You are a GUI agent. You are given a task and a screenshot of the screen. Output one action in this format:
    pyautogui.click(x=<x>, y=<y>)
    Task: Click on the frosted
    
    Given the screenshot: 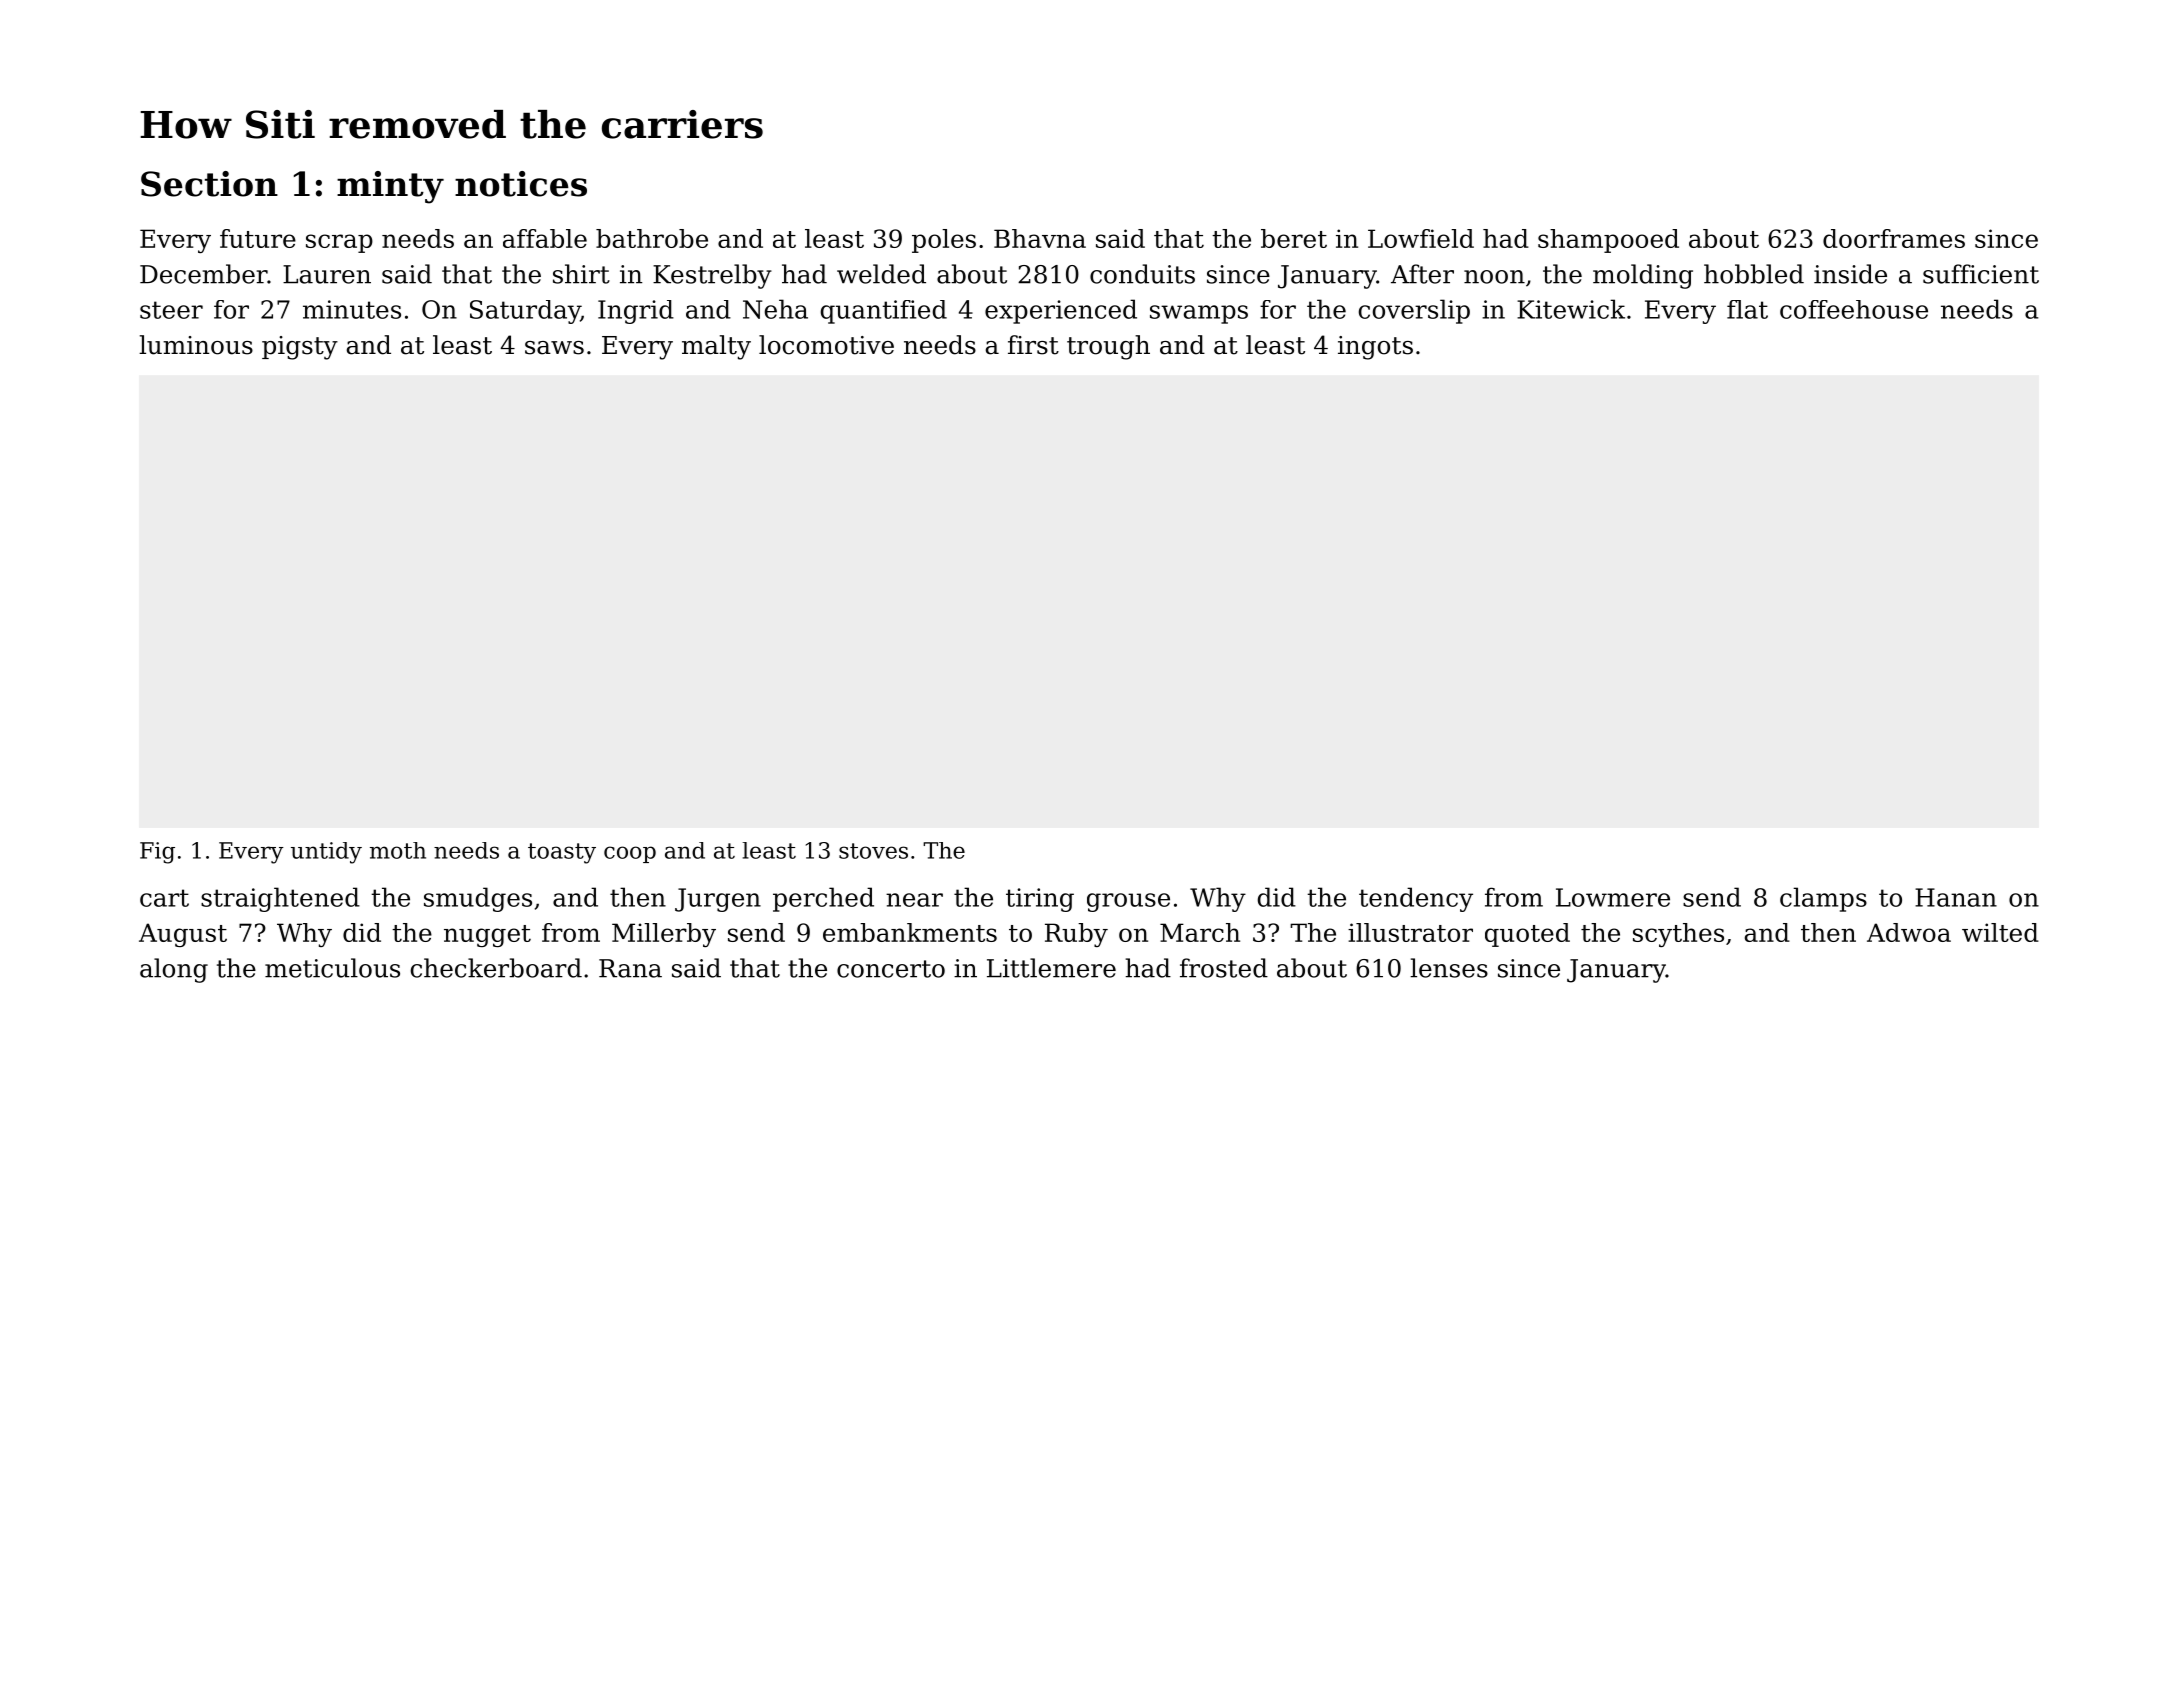 What is the action you would take?
    pyautogui.click(x=1224, y=968)
